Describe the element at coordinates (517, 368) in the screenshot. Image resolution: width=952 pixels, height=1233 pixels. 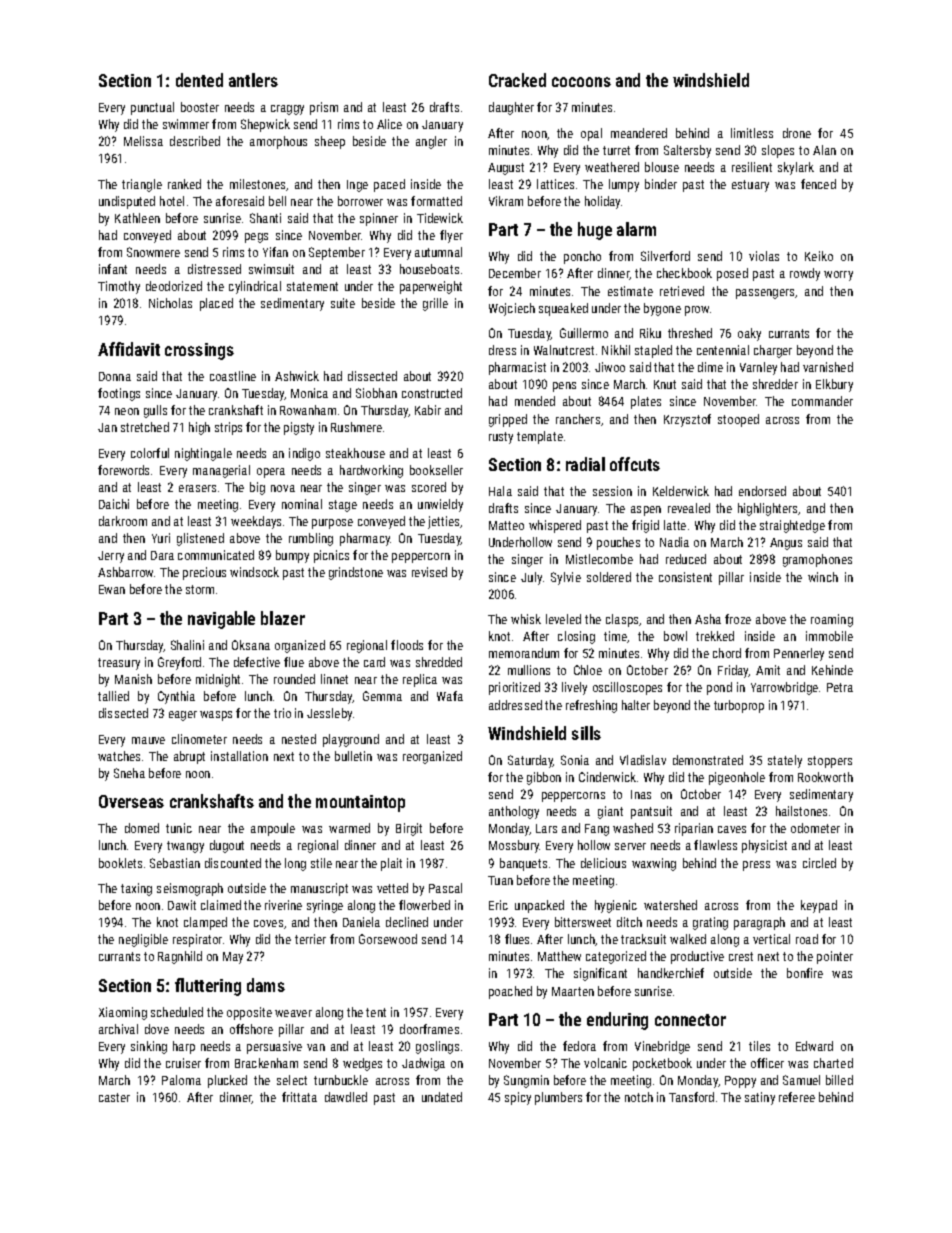
I see `pharmacist` at that location.
